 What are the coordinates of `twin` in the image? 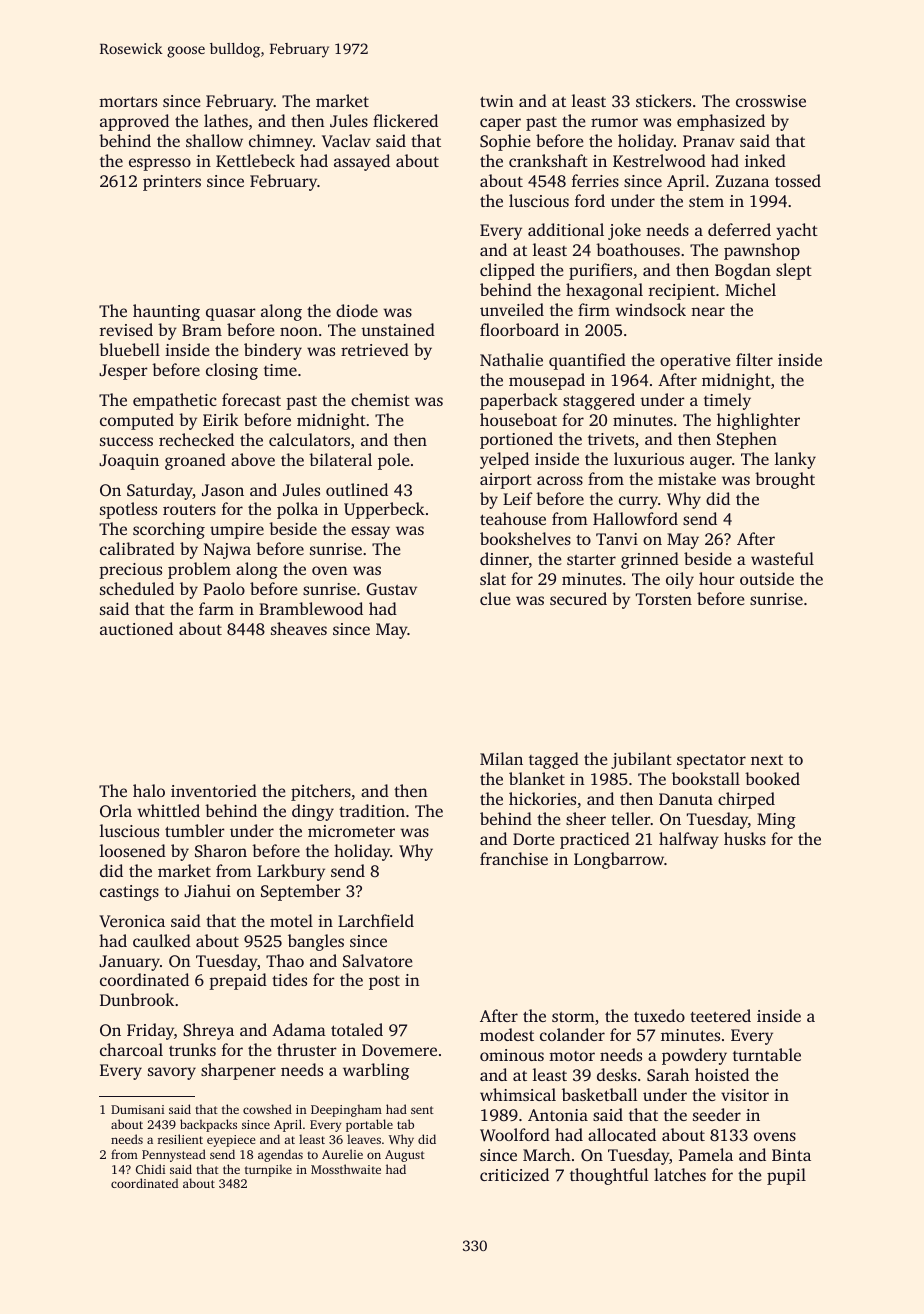 It's located at (497, 101).
